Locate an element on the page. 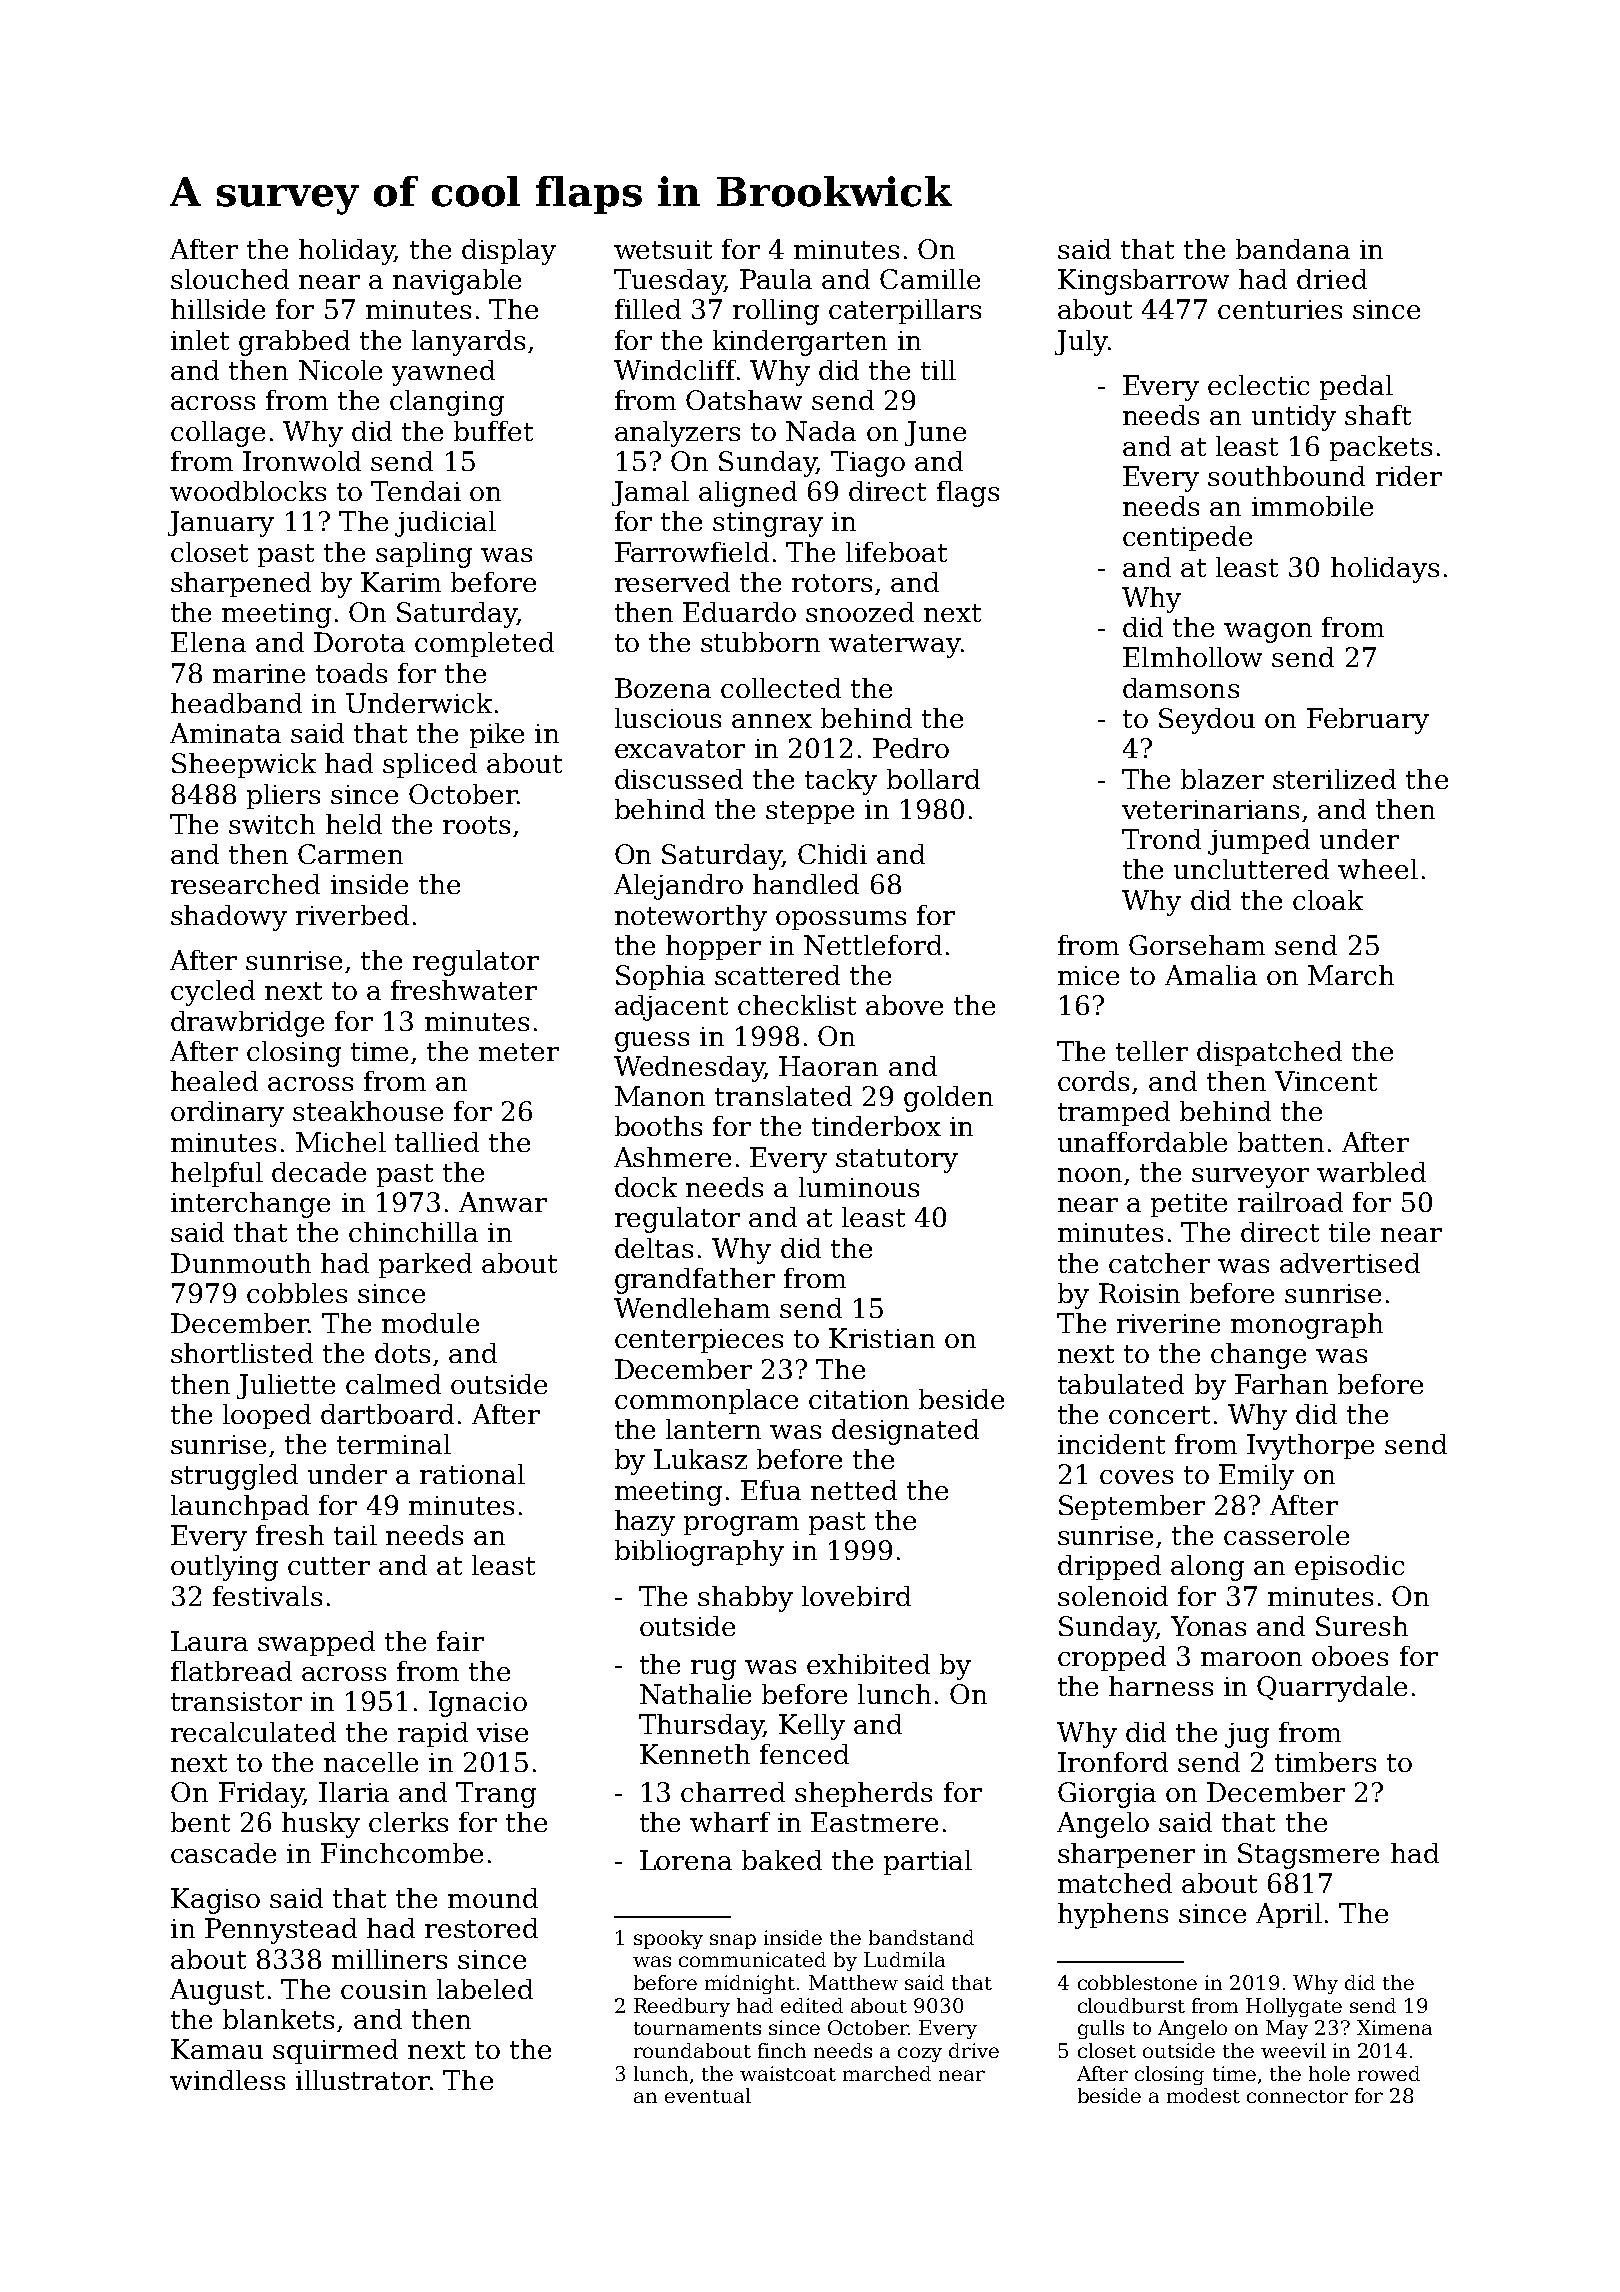 Image resolution: width=1620 pixels, height=2292 pixels. Seydou is located at coordinates (1207, 721).
